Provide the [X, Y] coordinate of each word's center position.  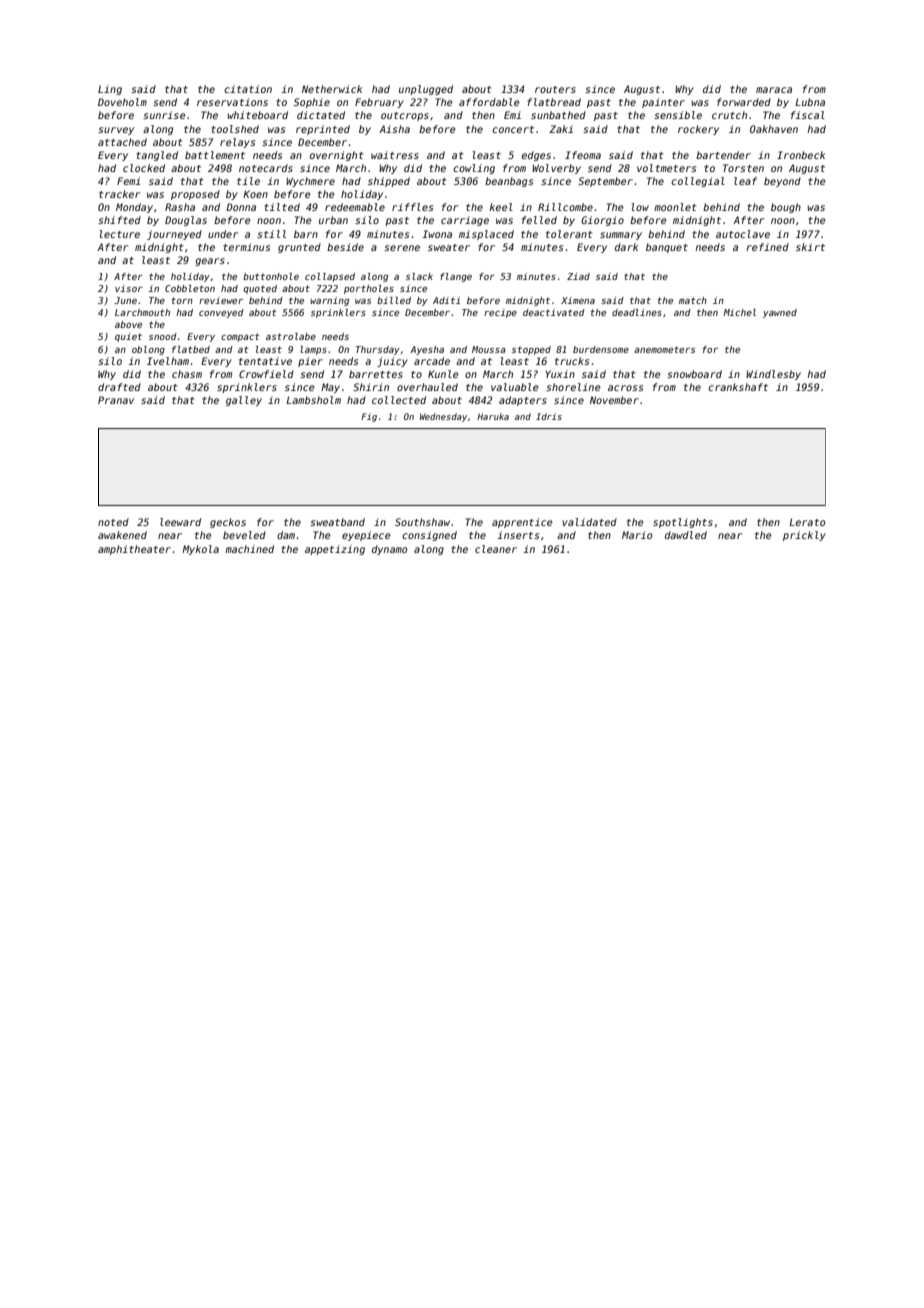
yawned [780, 313]
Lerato [807, 522]
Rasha [180, 207]
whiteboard [257, 115]
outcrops [405, 116]
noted [113, 522]
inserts [518, 535]
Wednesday [443, 417]
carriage [465, 221]
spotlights [683, 523]
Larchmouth [142, 312]
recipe [500, 313]
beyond [782, 182]
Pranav [116, 400]
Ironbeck [801, 155]
